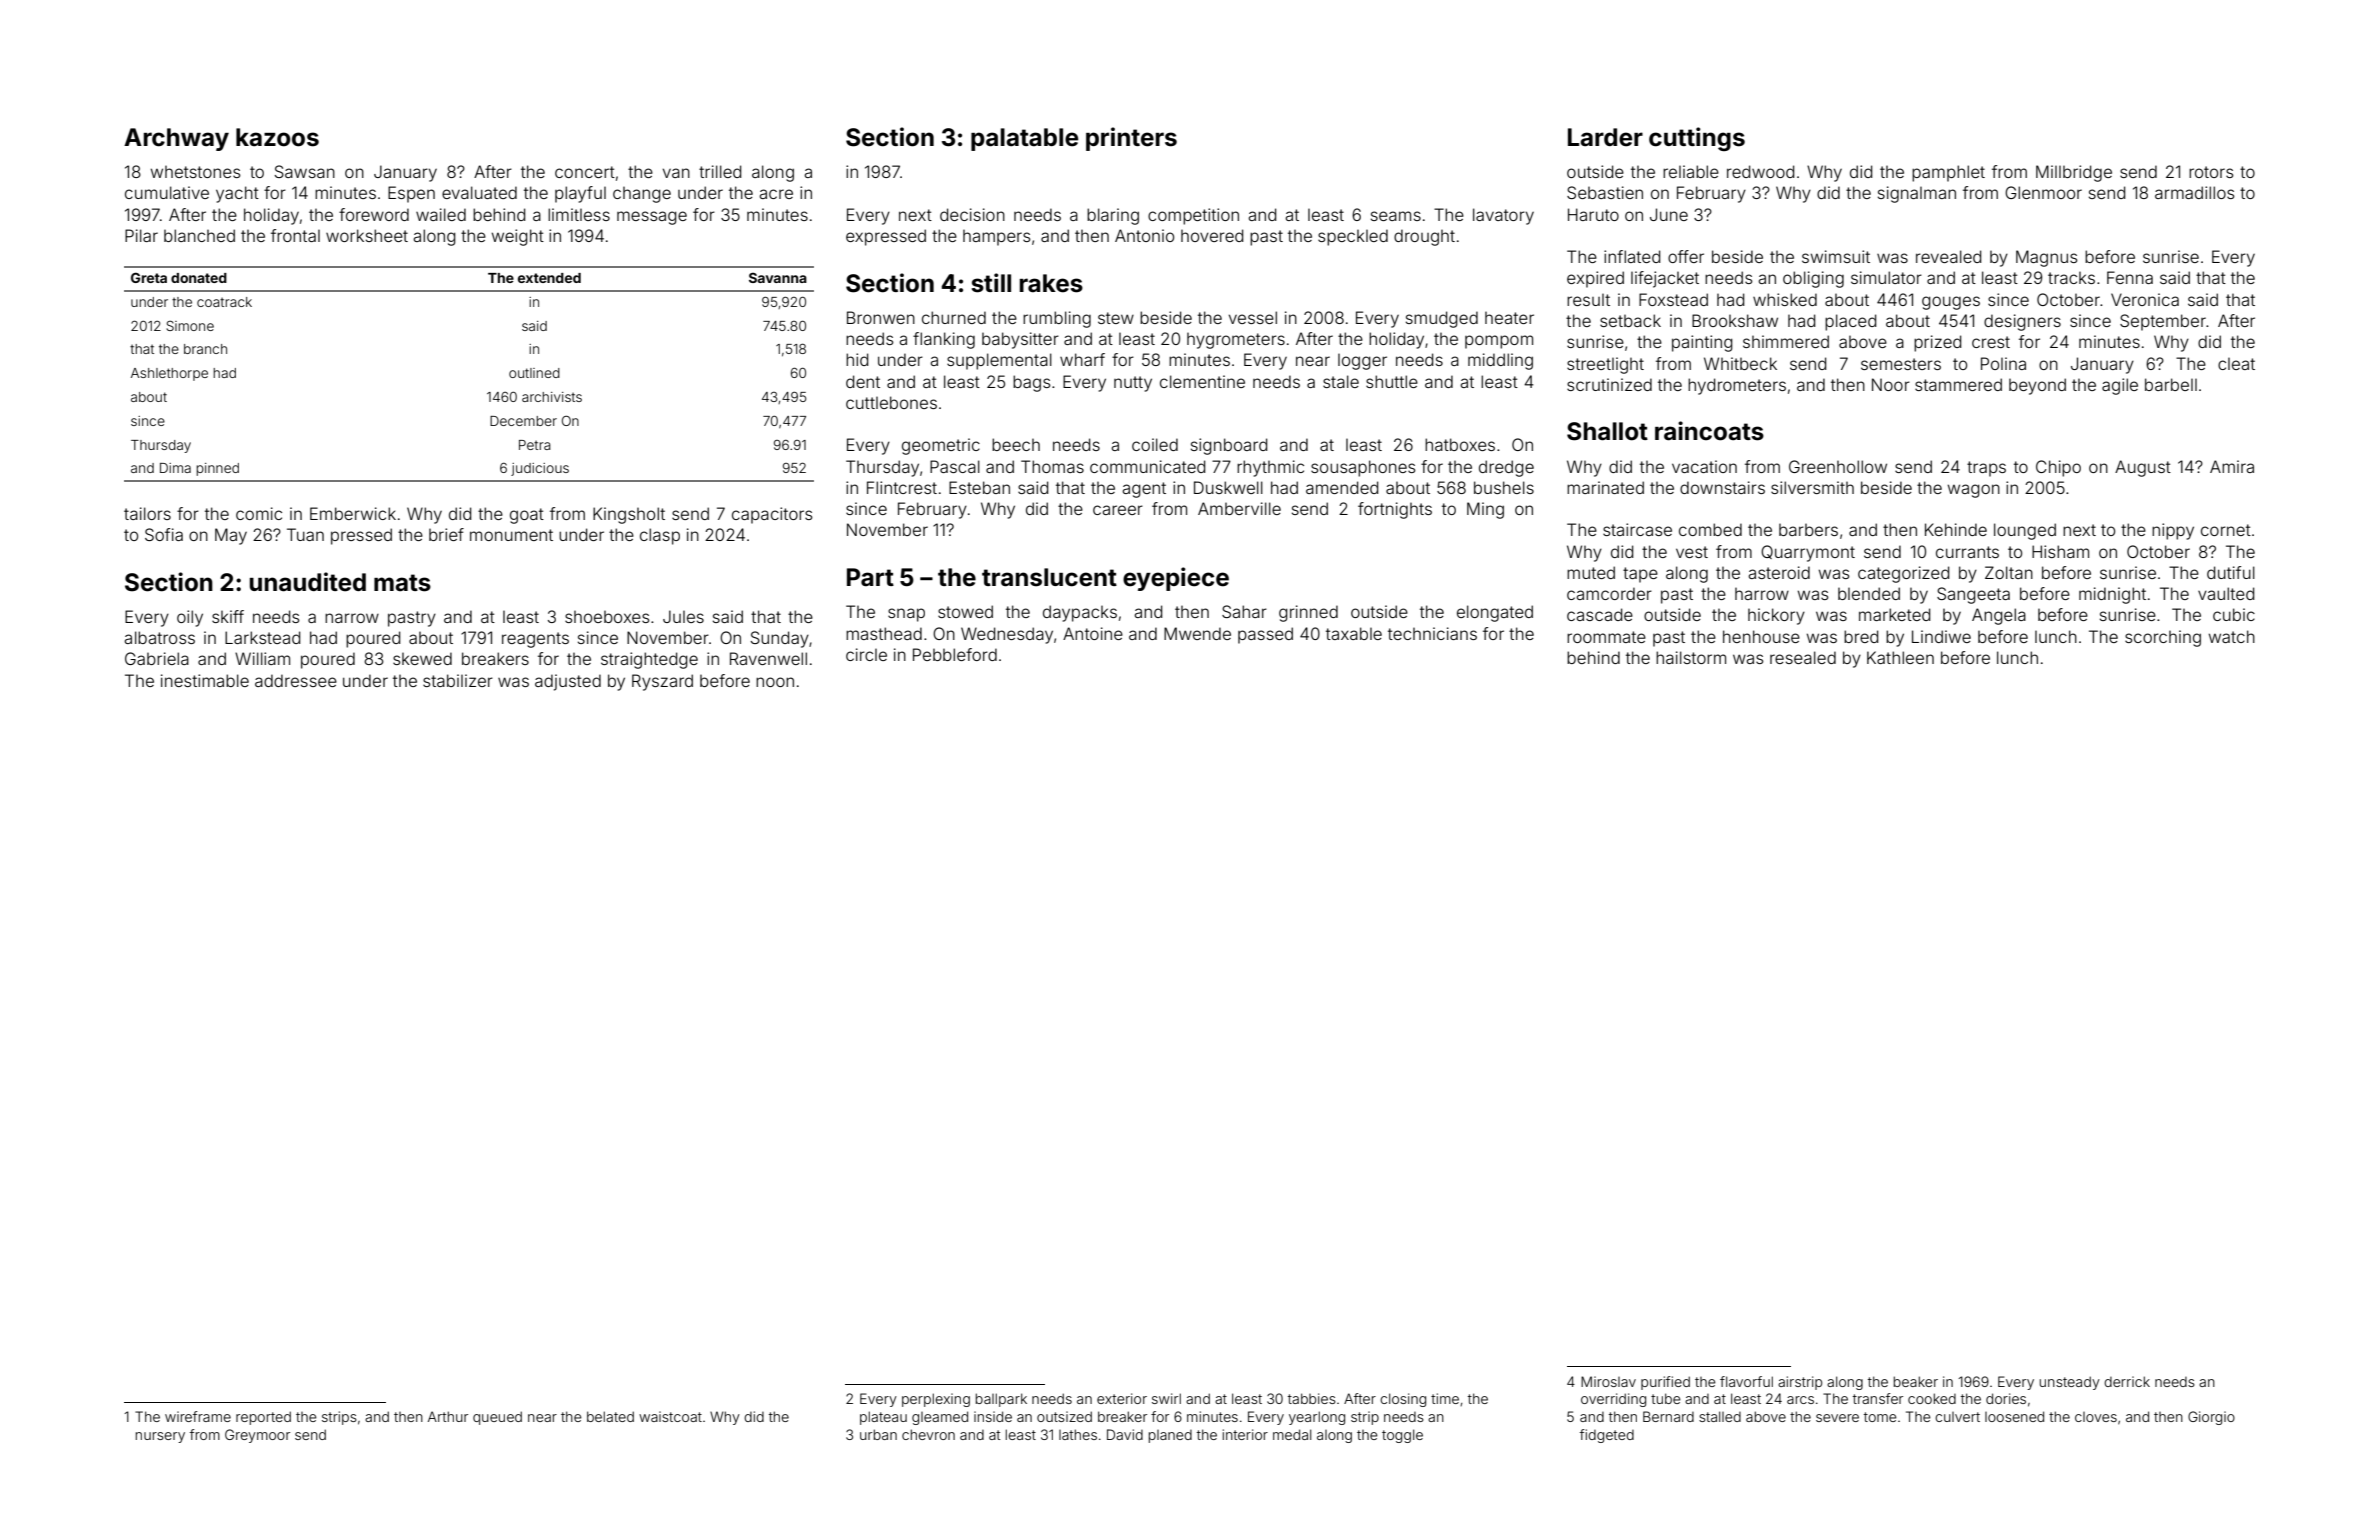 This document has width=2380, height=1540. I want to click on rotors, so click(2211, 172).
